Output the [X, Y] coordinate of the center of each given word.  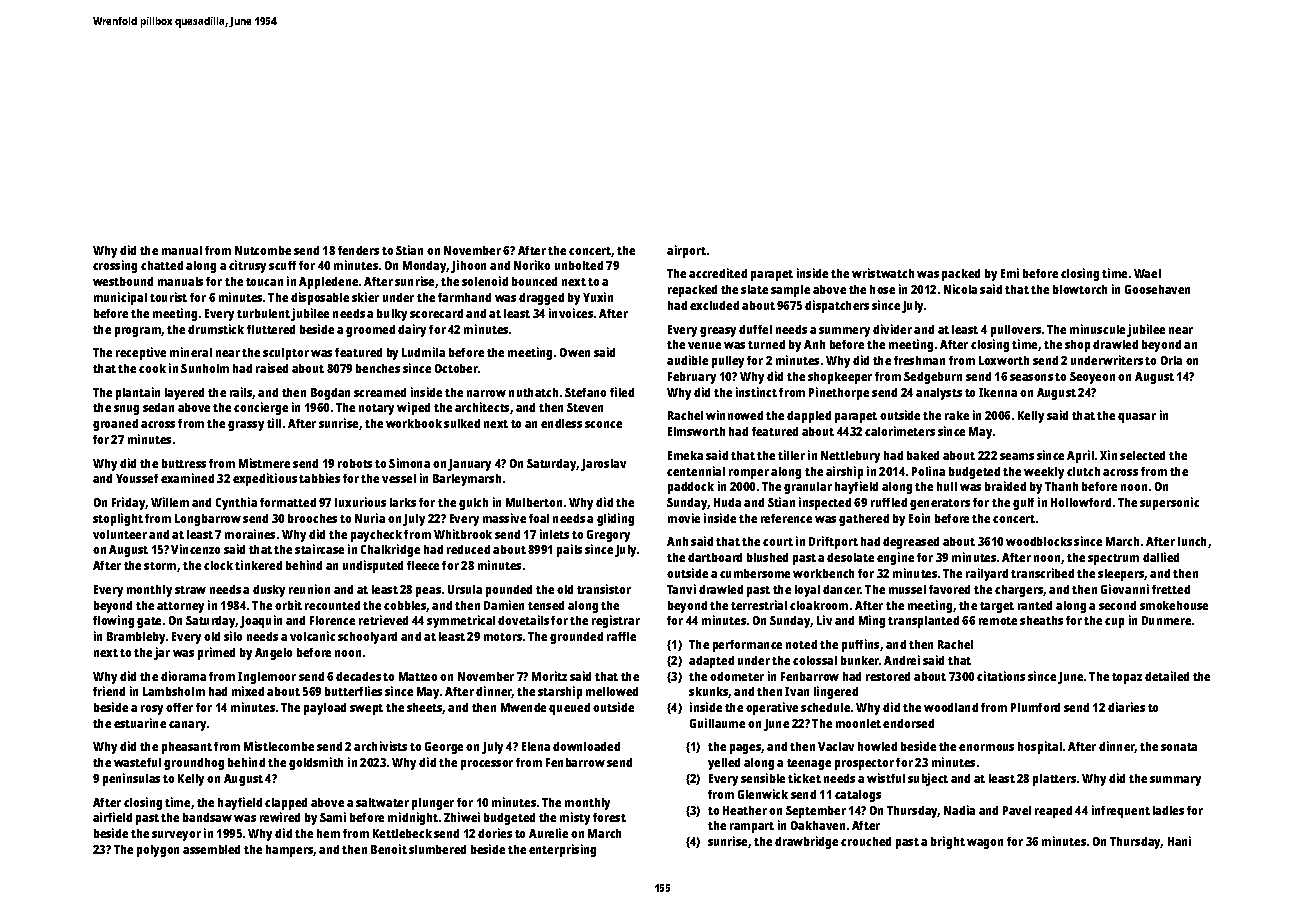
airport [686, 251]
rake [957, 415]
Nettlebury [850, 457]
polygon [158, 851]
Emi [1010, 273]
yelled [724, 764]
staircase [319, 549]
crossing [115, 266]
